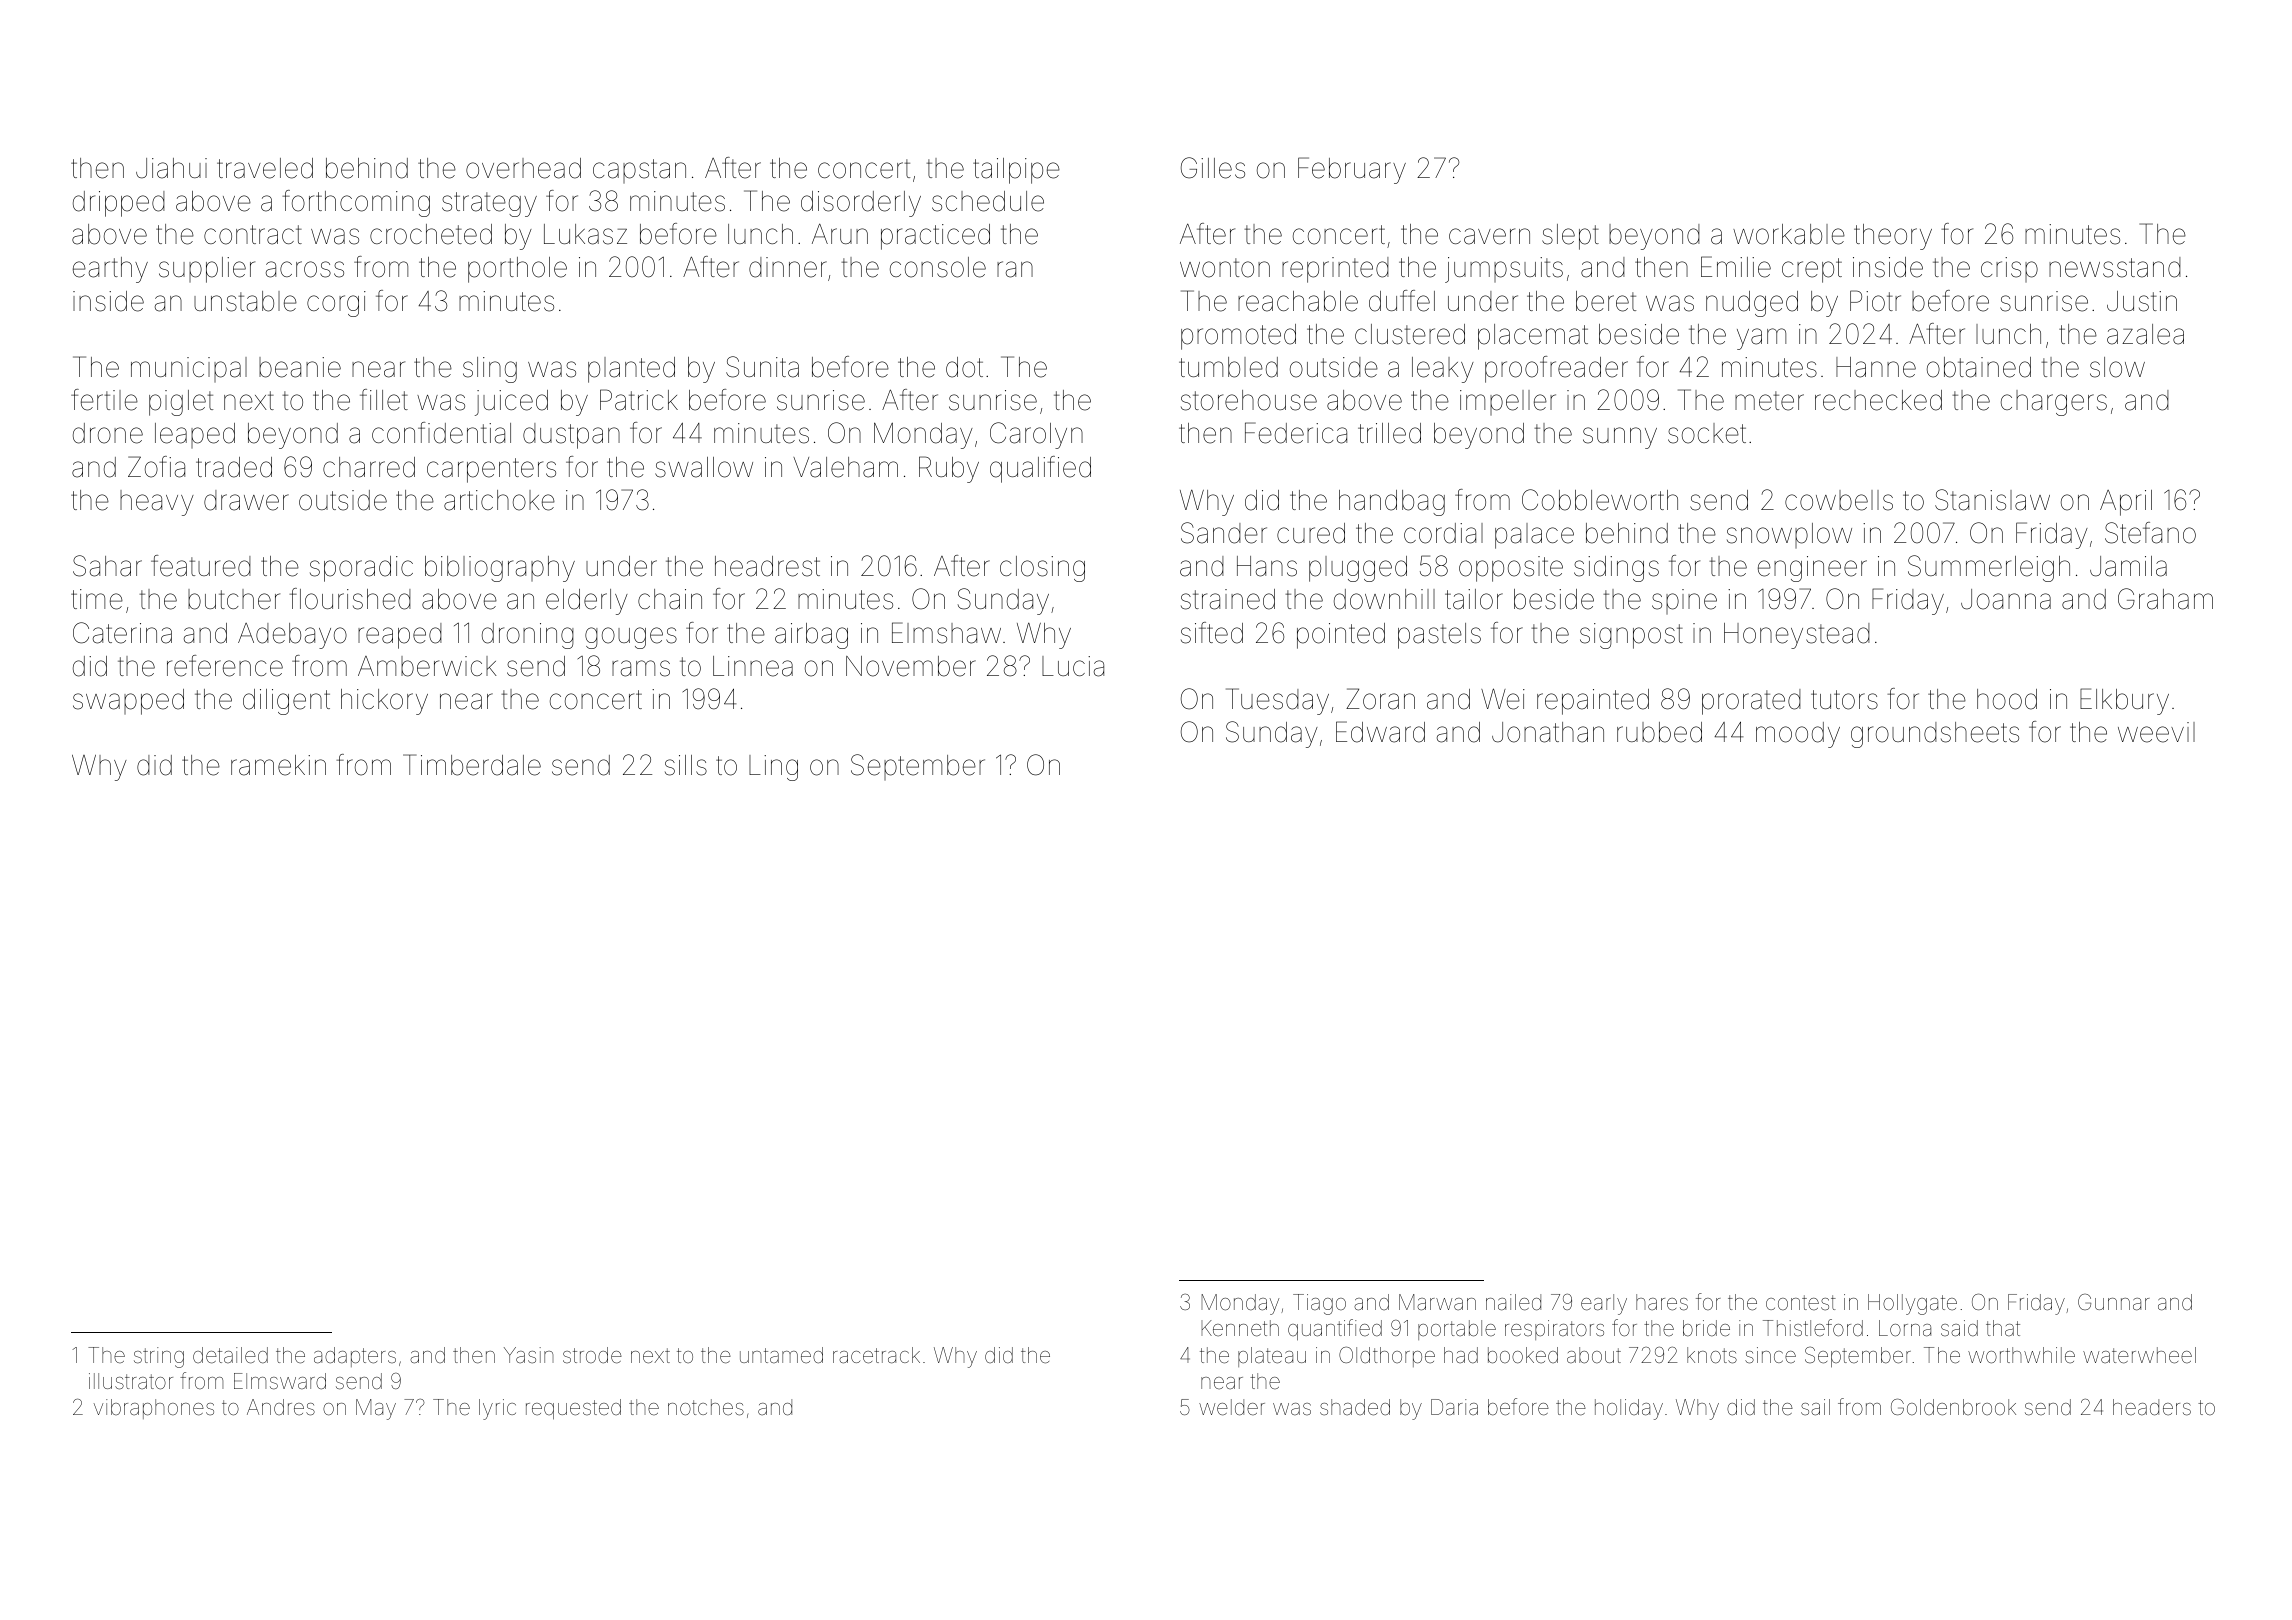 This screenshot has width=2292, height=1620. Describe the element at coordinates (1213, 168) in the screenshot. I see `Gilles` at that location.
